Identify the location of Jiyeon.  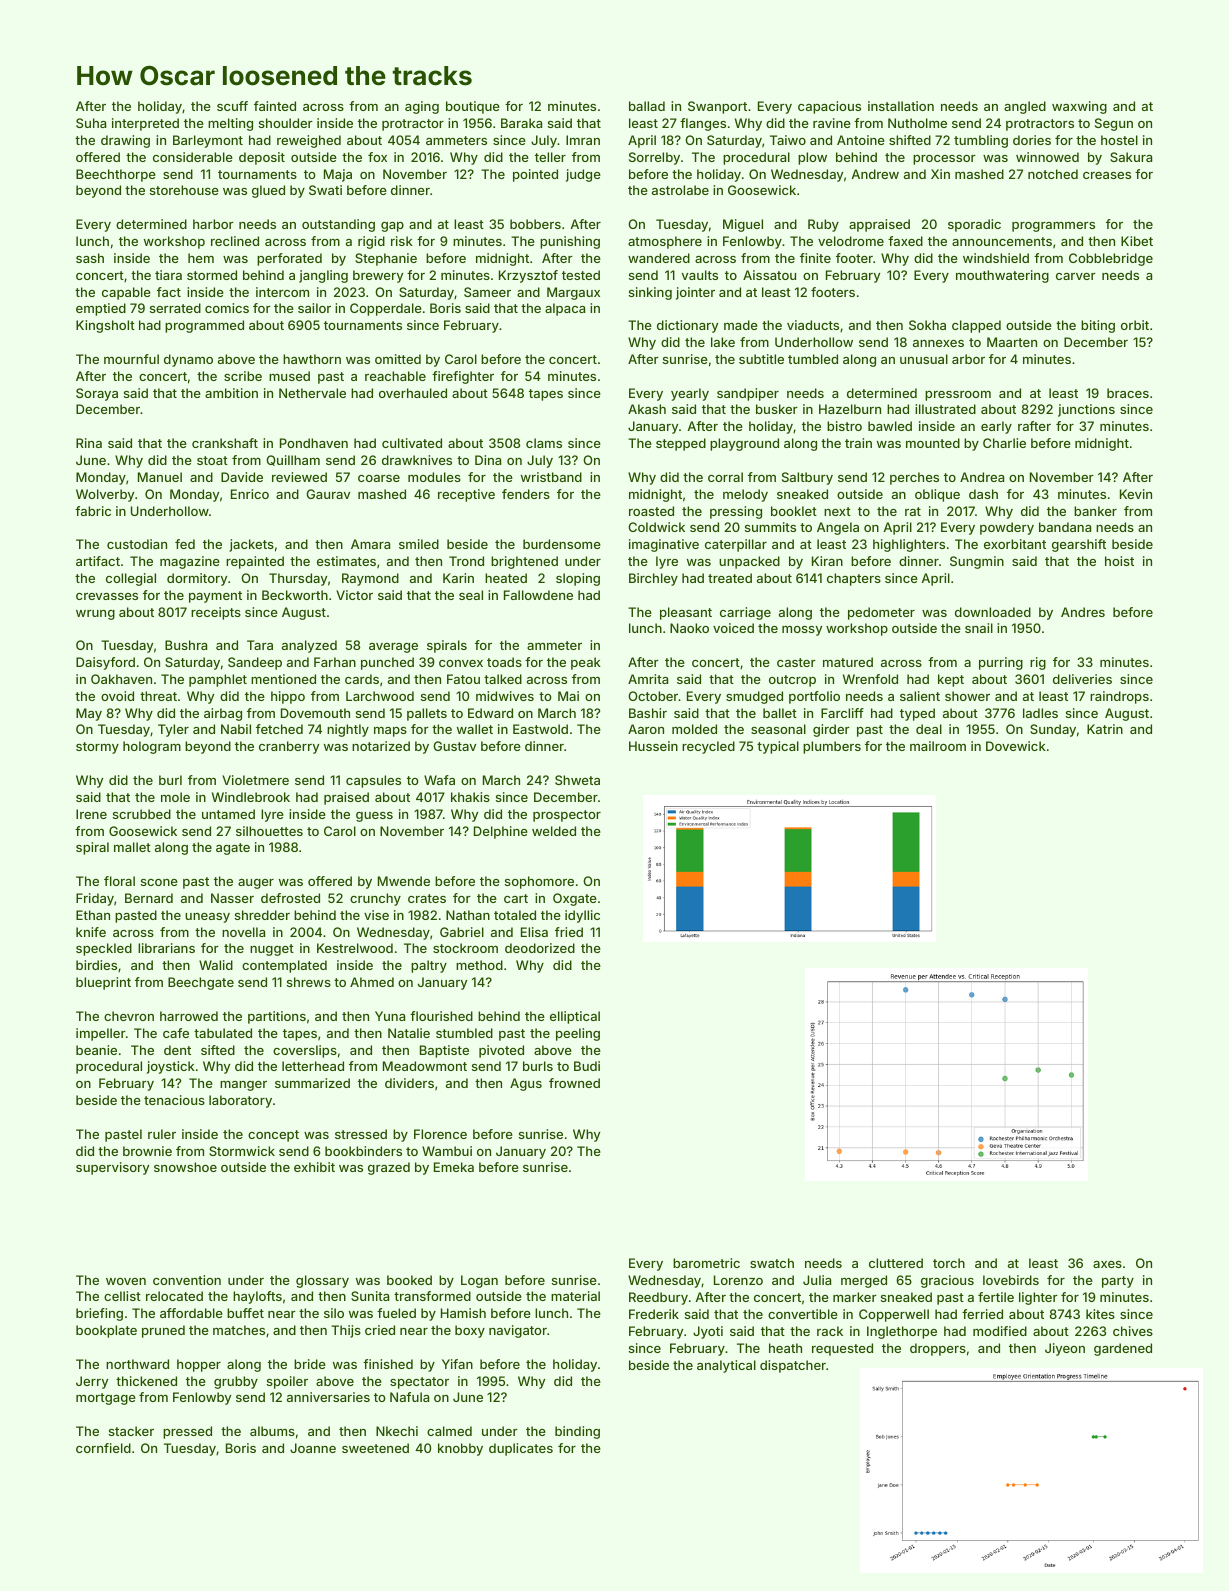
(1065, 1349).
